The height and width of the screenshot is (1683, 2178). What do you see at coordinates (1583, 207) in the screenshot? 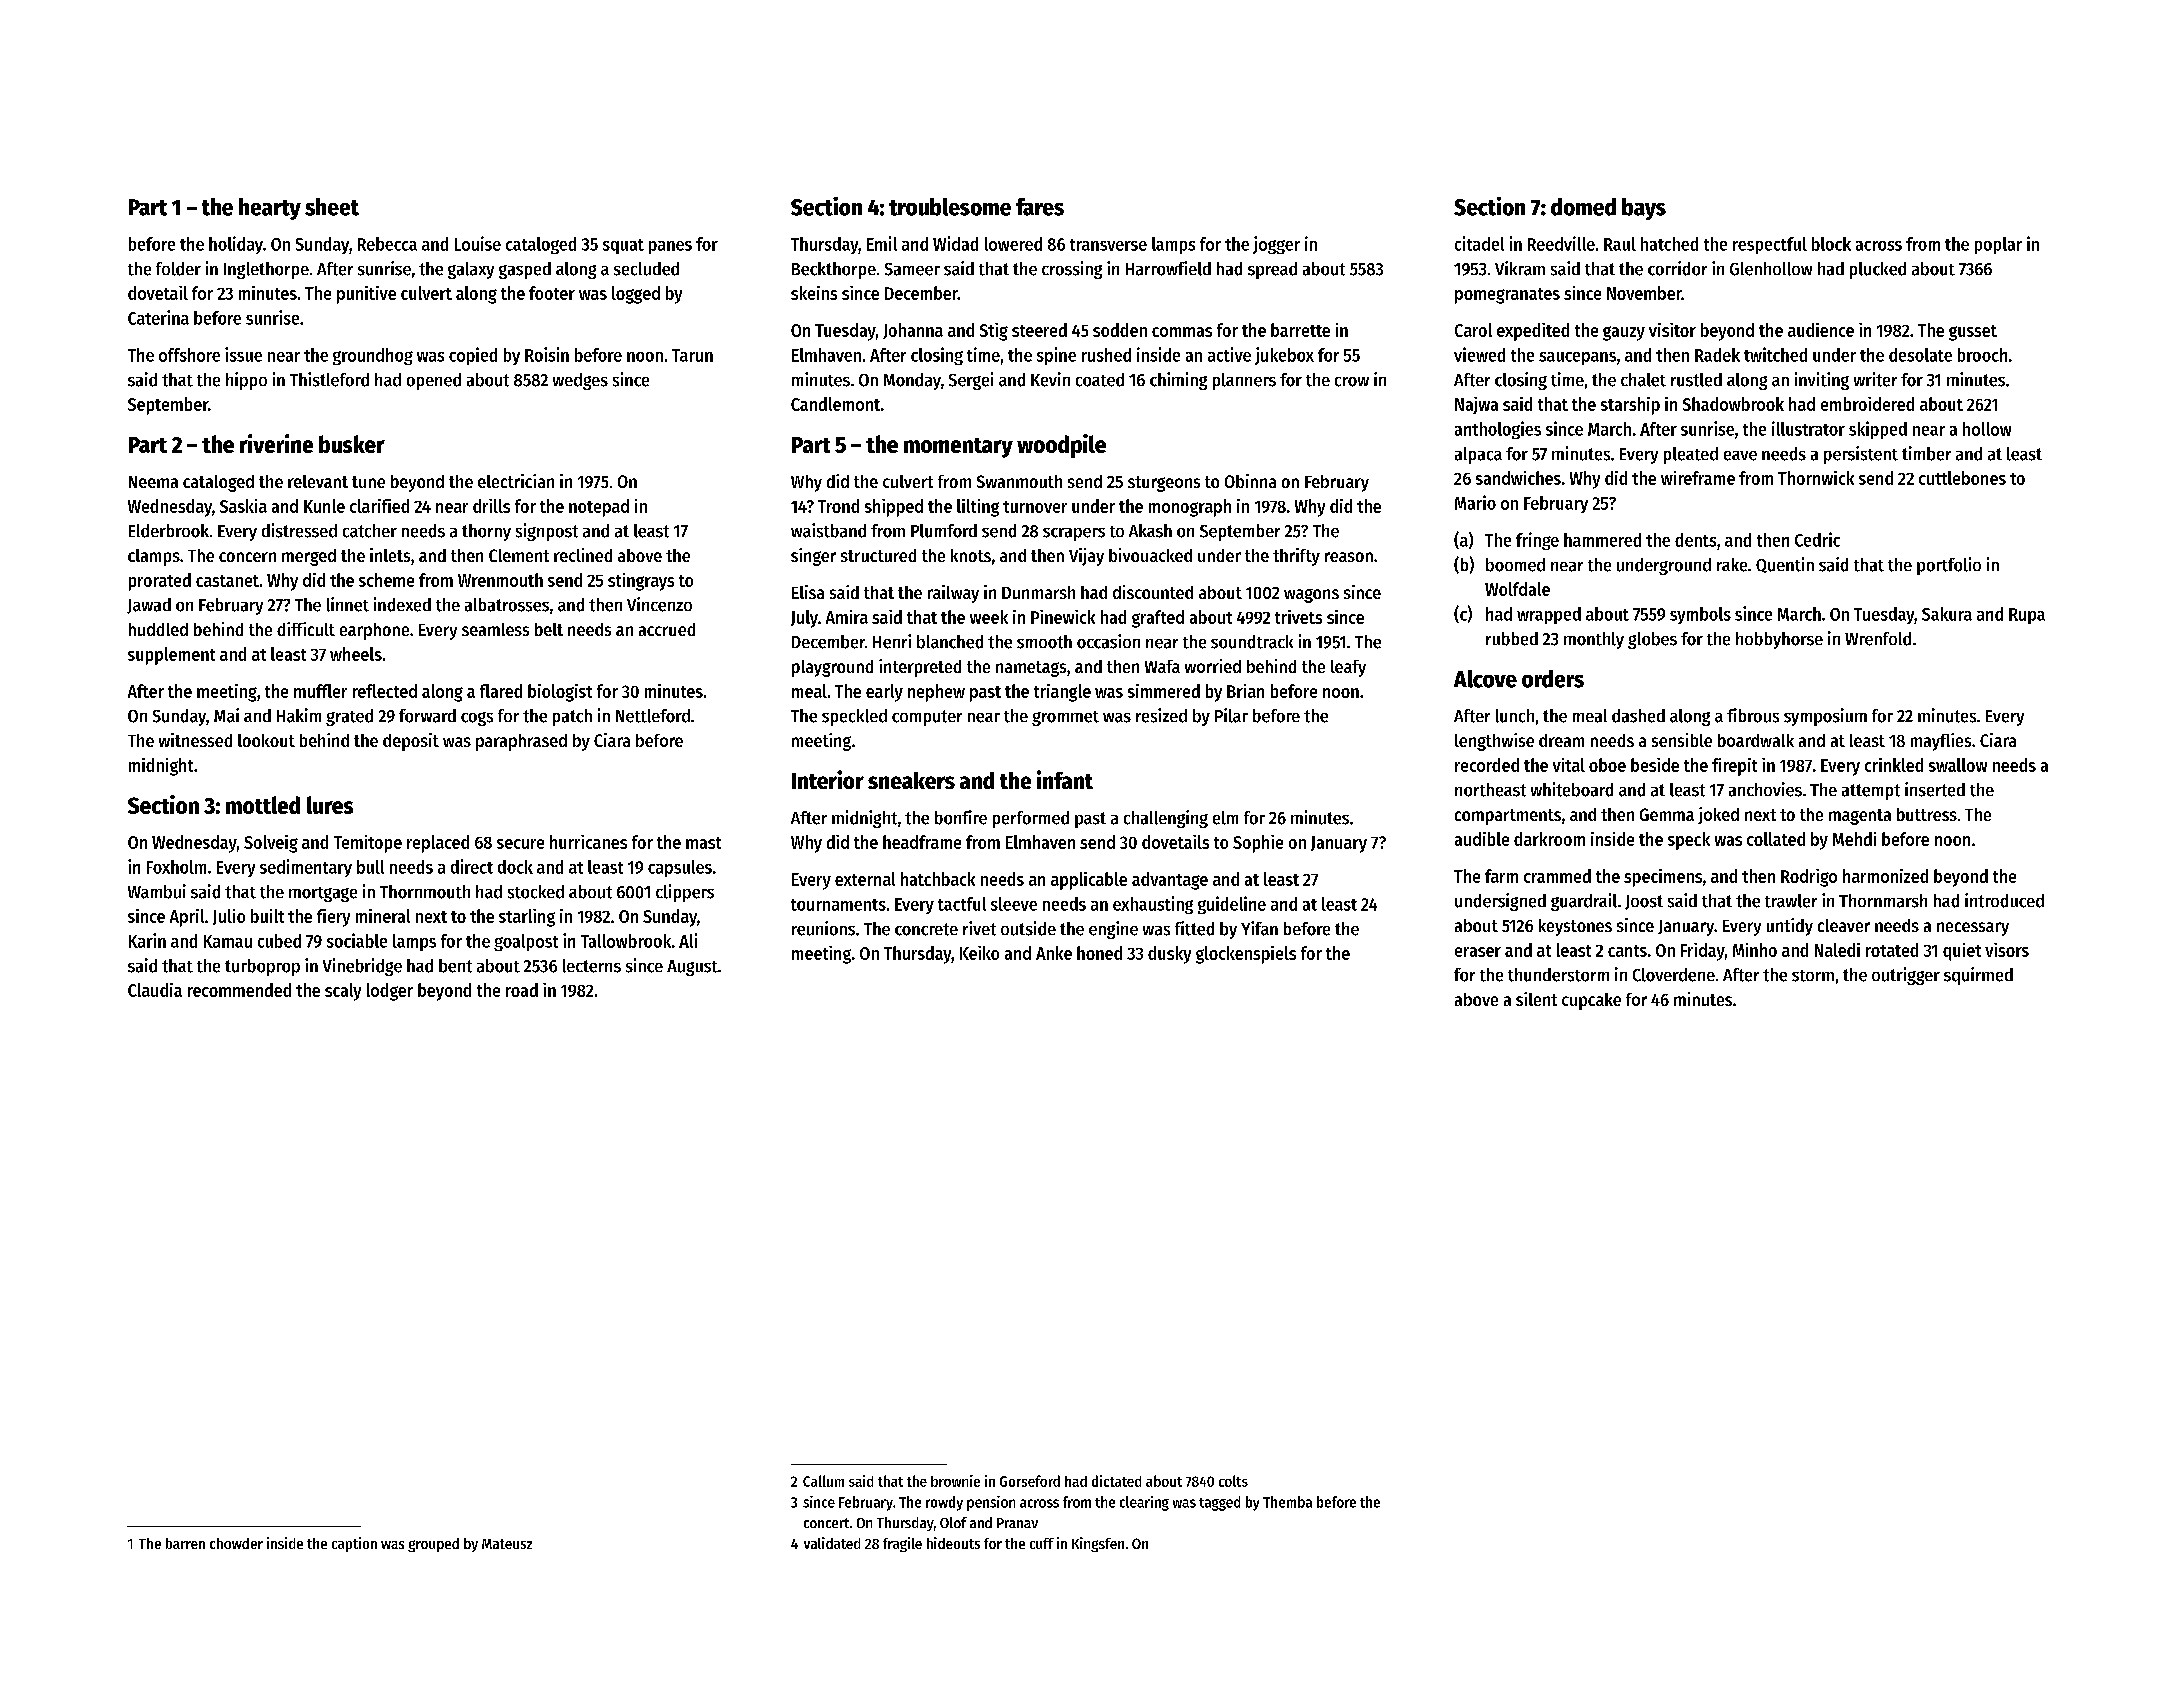
I see `domed` at bounding box center [1583, 207].
